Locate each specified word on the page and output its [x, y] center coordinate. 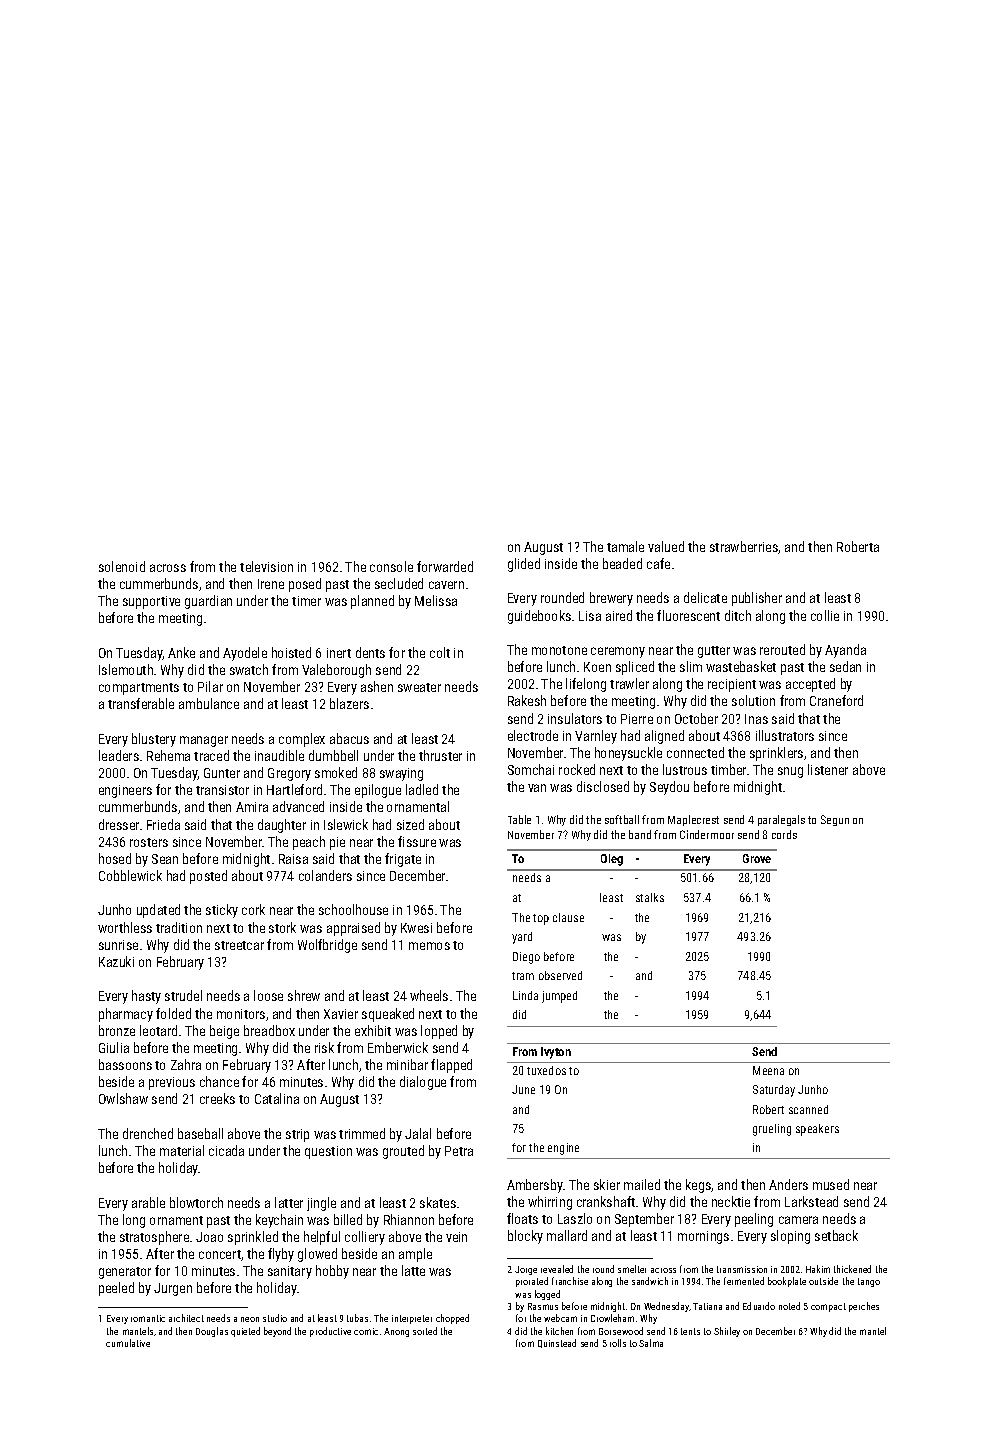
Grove [757, 858]
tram [523, 976]
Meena [768, 1070]
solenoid [122, 566]
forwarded [445, 566]
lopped [439, 1032]
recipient [732, 685]
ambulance [209, 703]
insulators [575, 718]
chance [219, 1081]
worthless [125, 927]
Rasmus [543, 1306]
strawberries [744, 547]
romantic [148, 1318]
